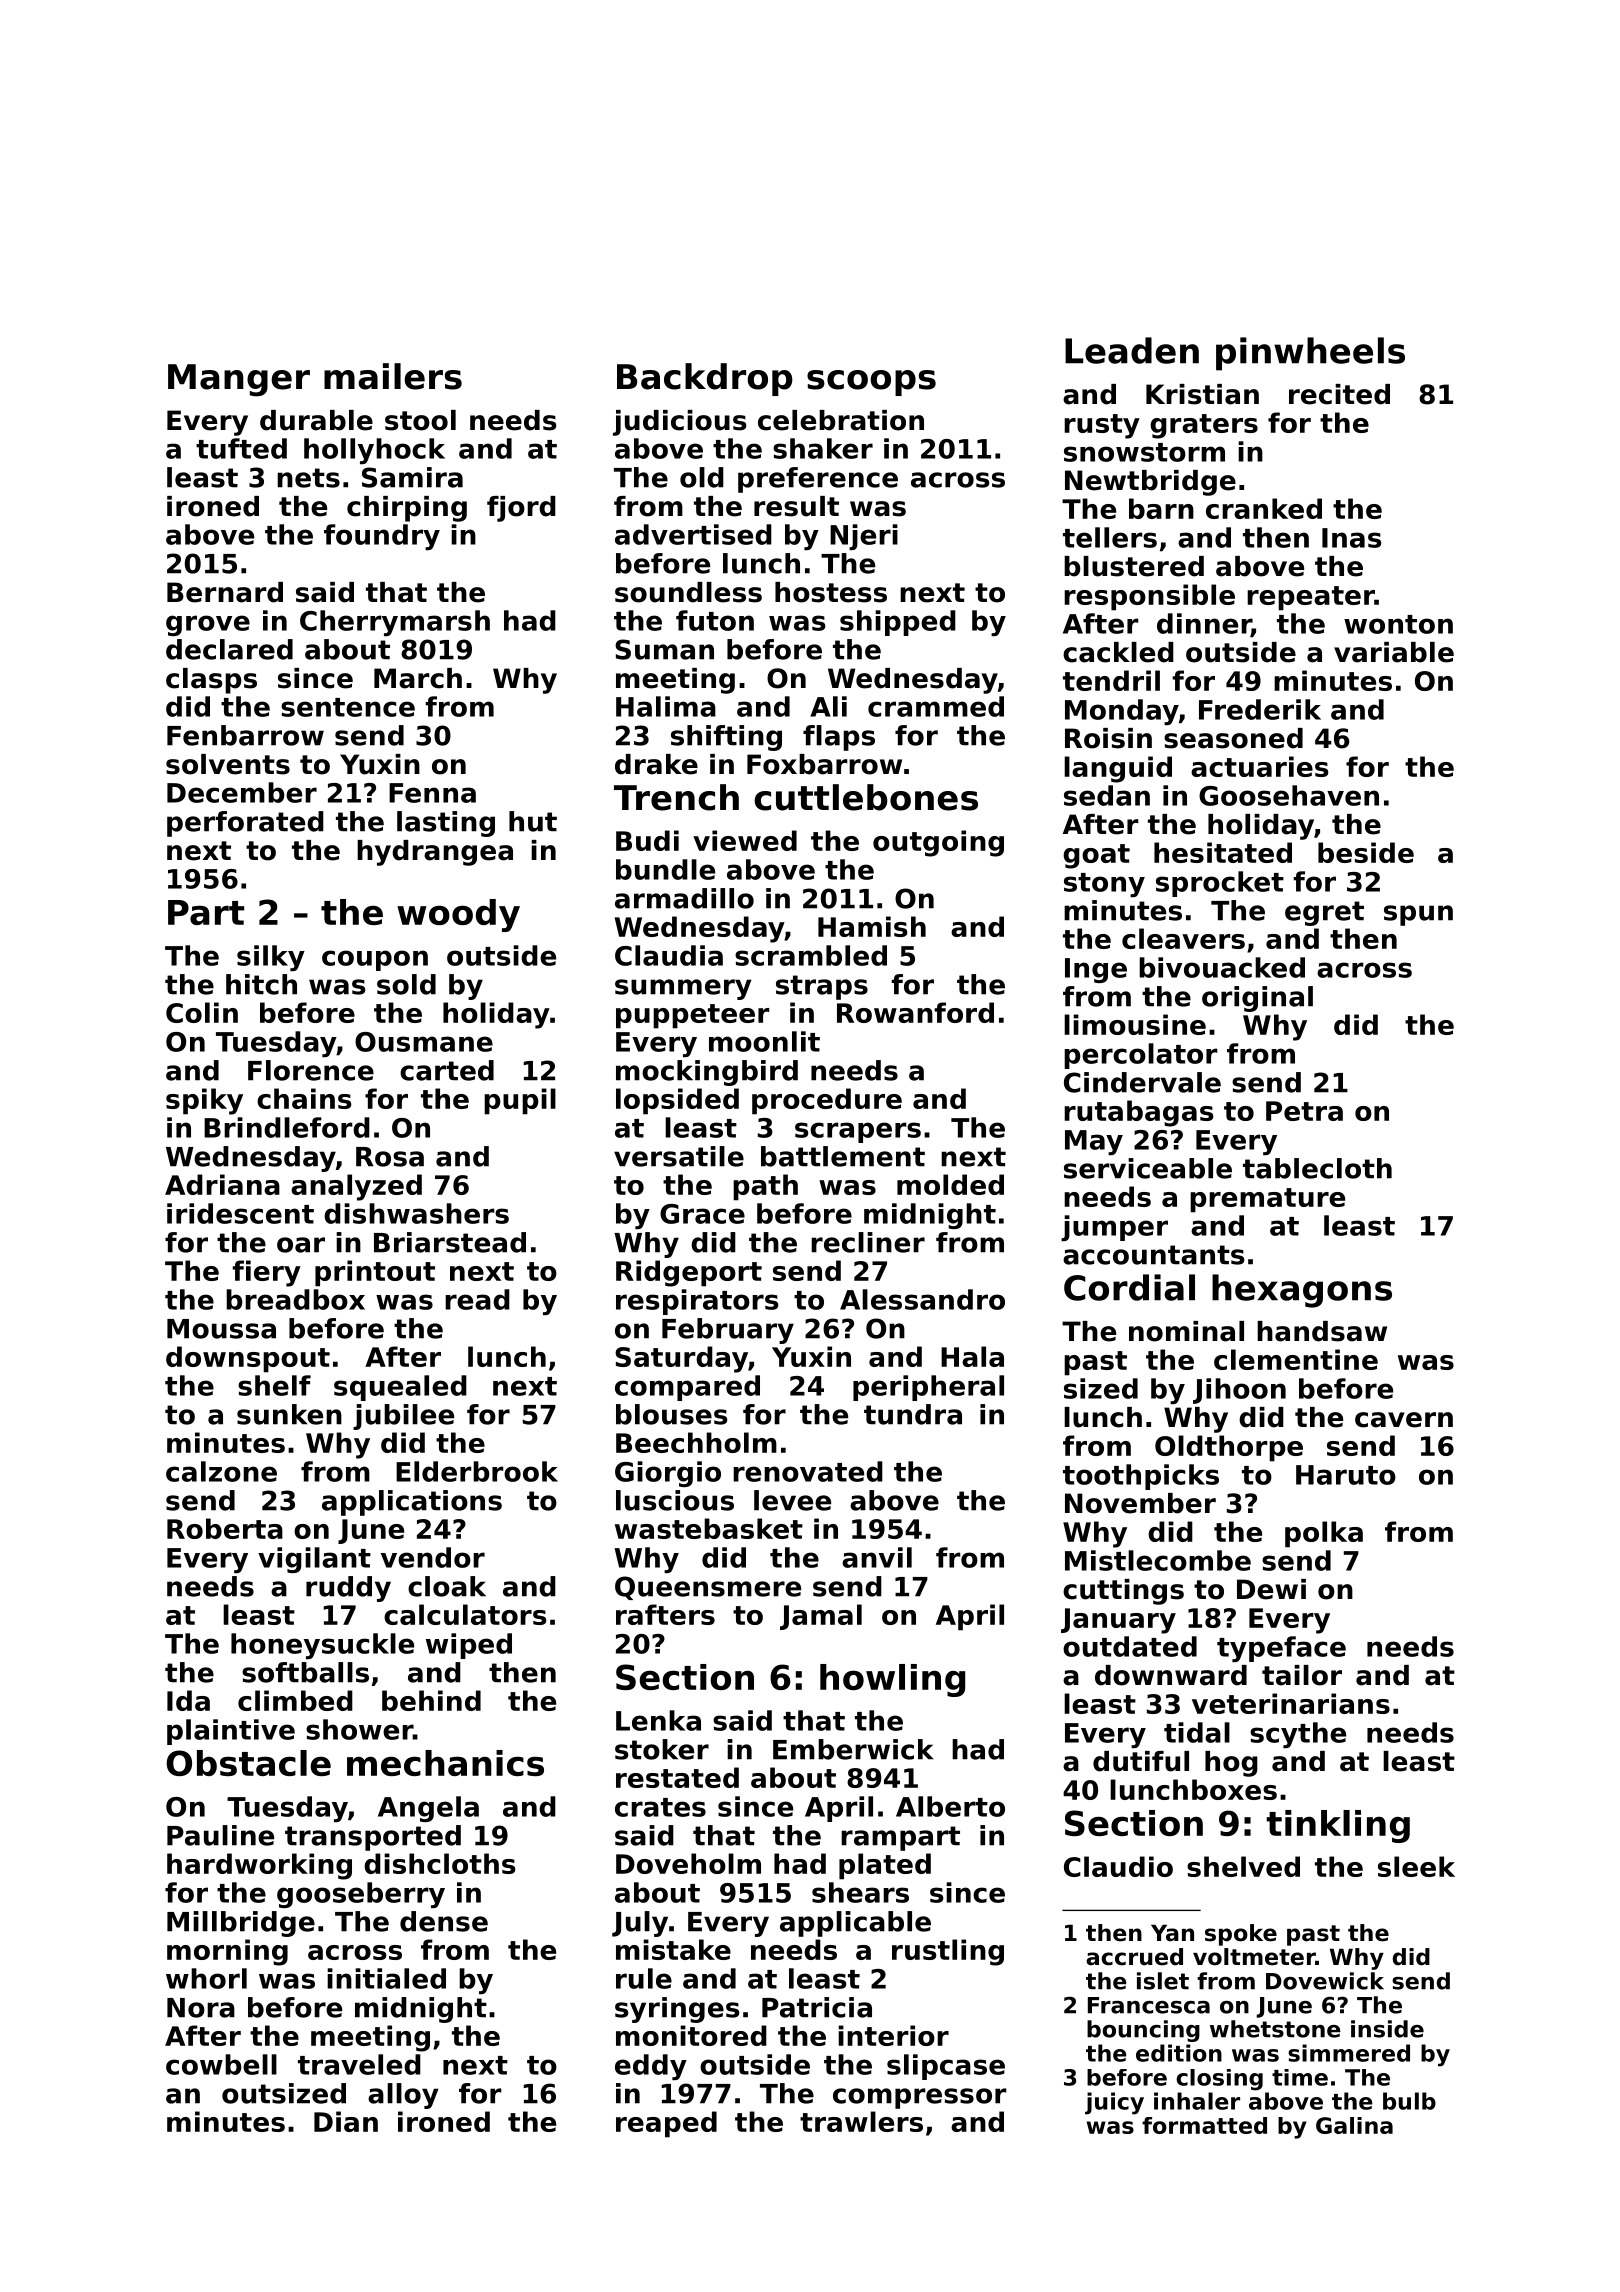 This screenshot has width=1620, height=2292. What do you see at coordinates (403, 2096) in the screenshot?
I see `alloy` at bounding box center [403, 2096].
